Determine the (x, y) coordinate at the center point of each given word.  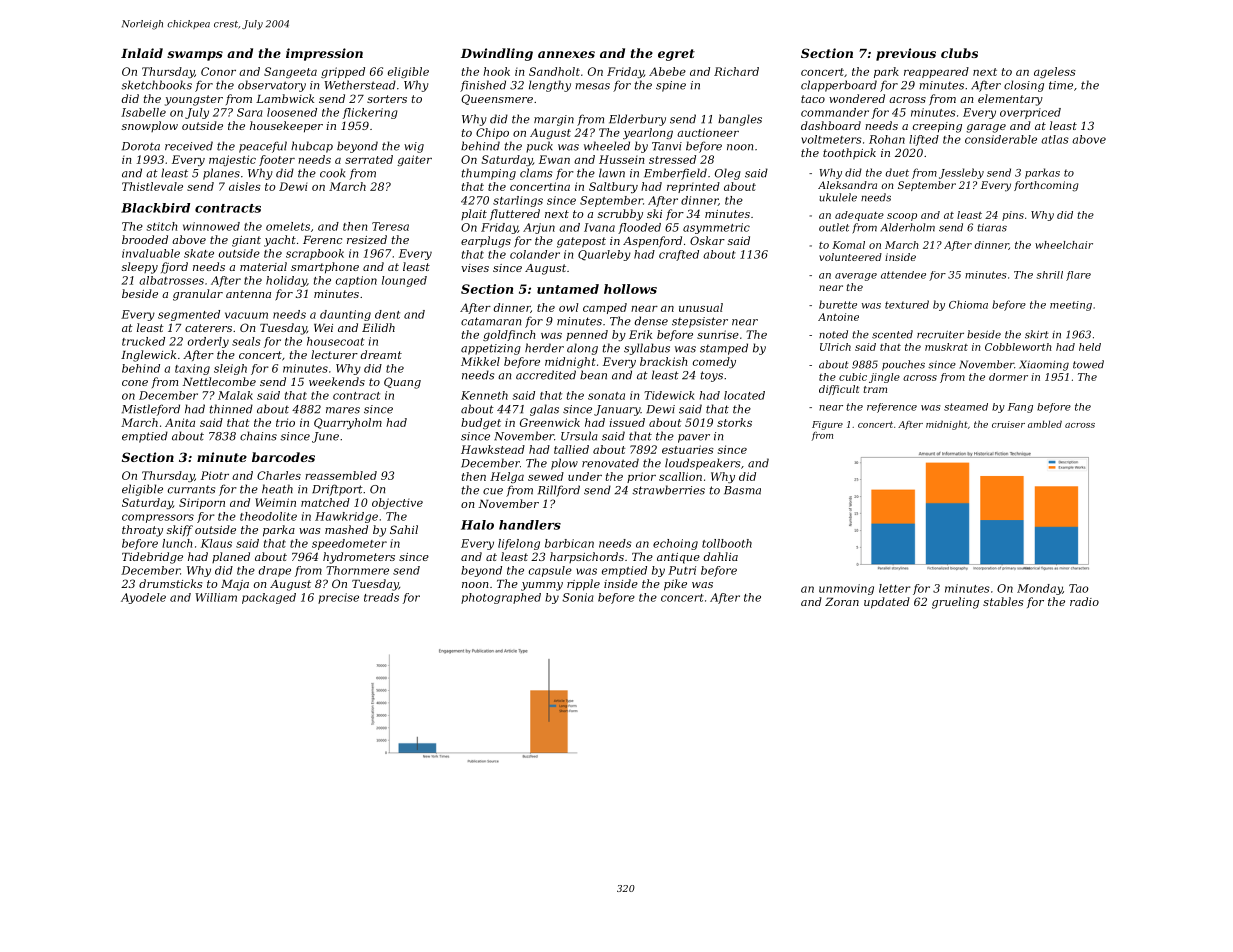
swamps (195, 56)
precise (338, 598)
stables (1003, 601)
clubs (959, 53)
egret (676, 55)
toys (712, 376)
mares (343, 410)
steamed (966, 407)
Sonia (578, 597)
